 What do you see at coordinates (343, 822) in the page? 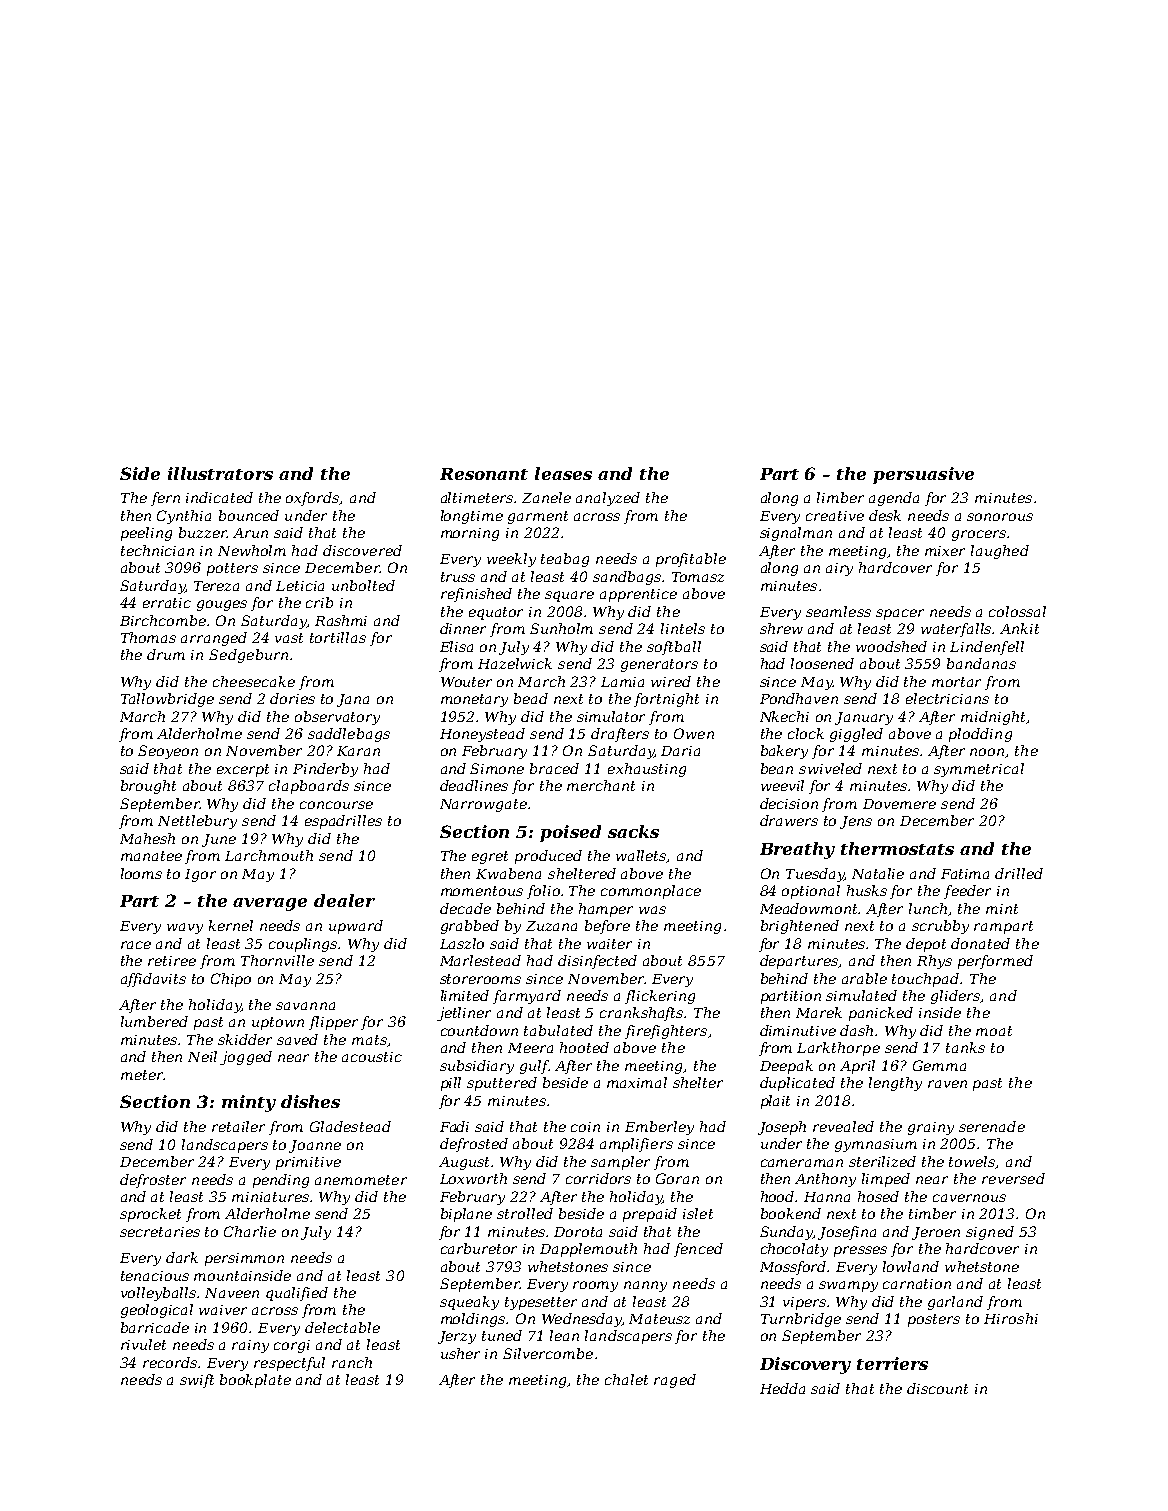
I see `espadrilles` at bounding box center [343, 822].
